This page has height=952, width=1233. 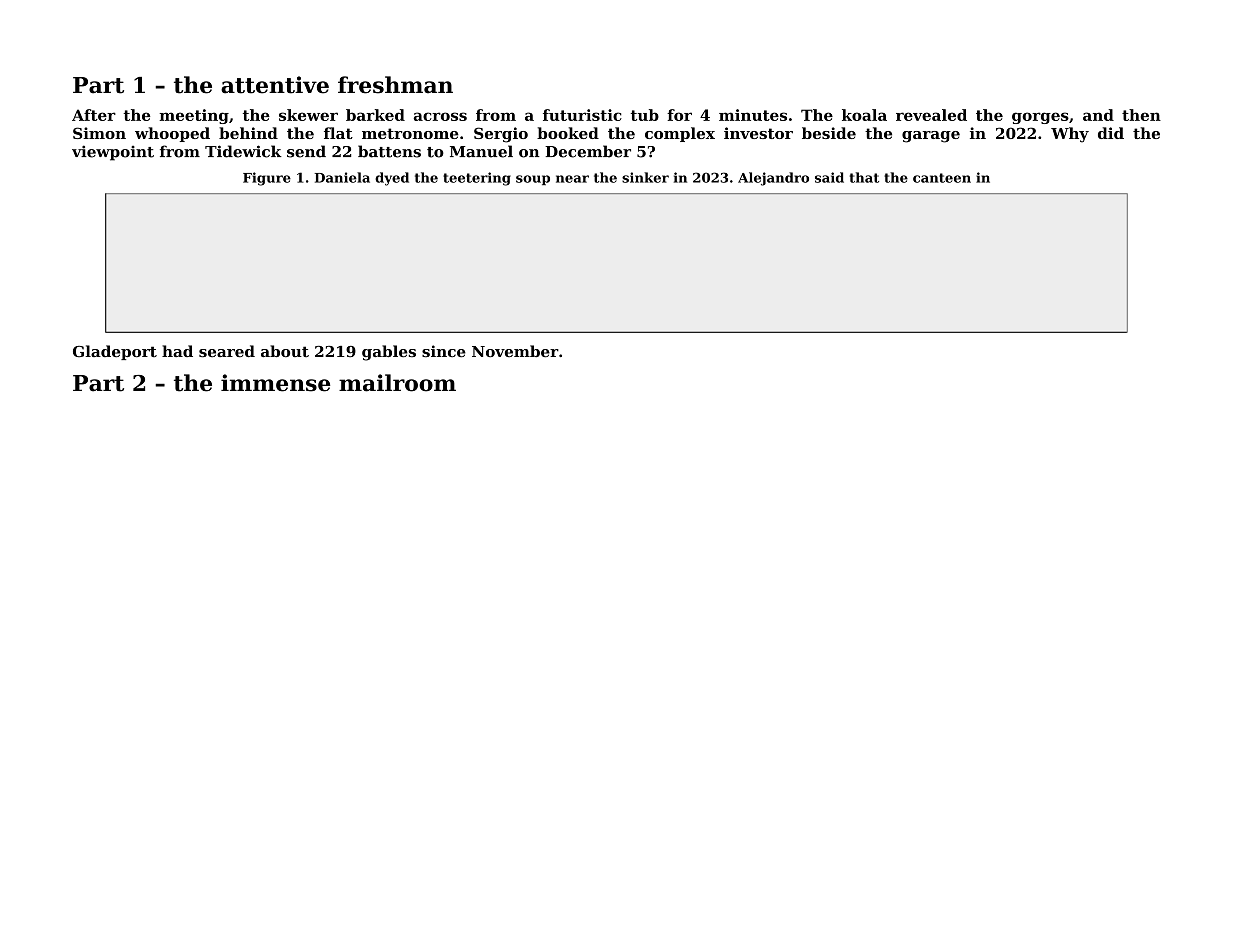 What do you see at coordinates (285, 351) in the page?
I see `about` at bounding box center [285, 351].
